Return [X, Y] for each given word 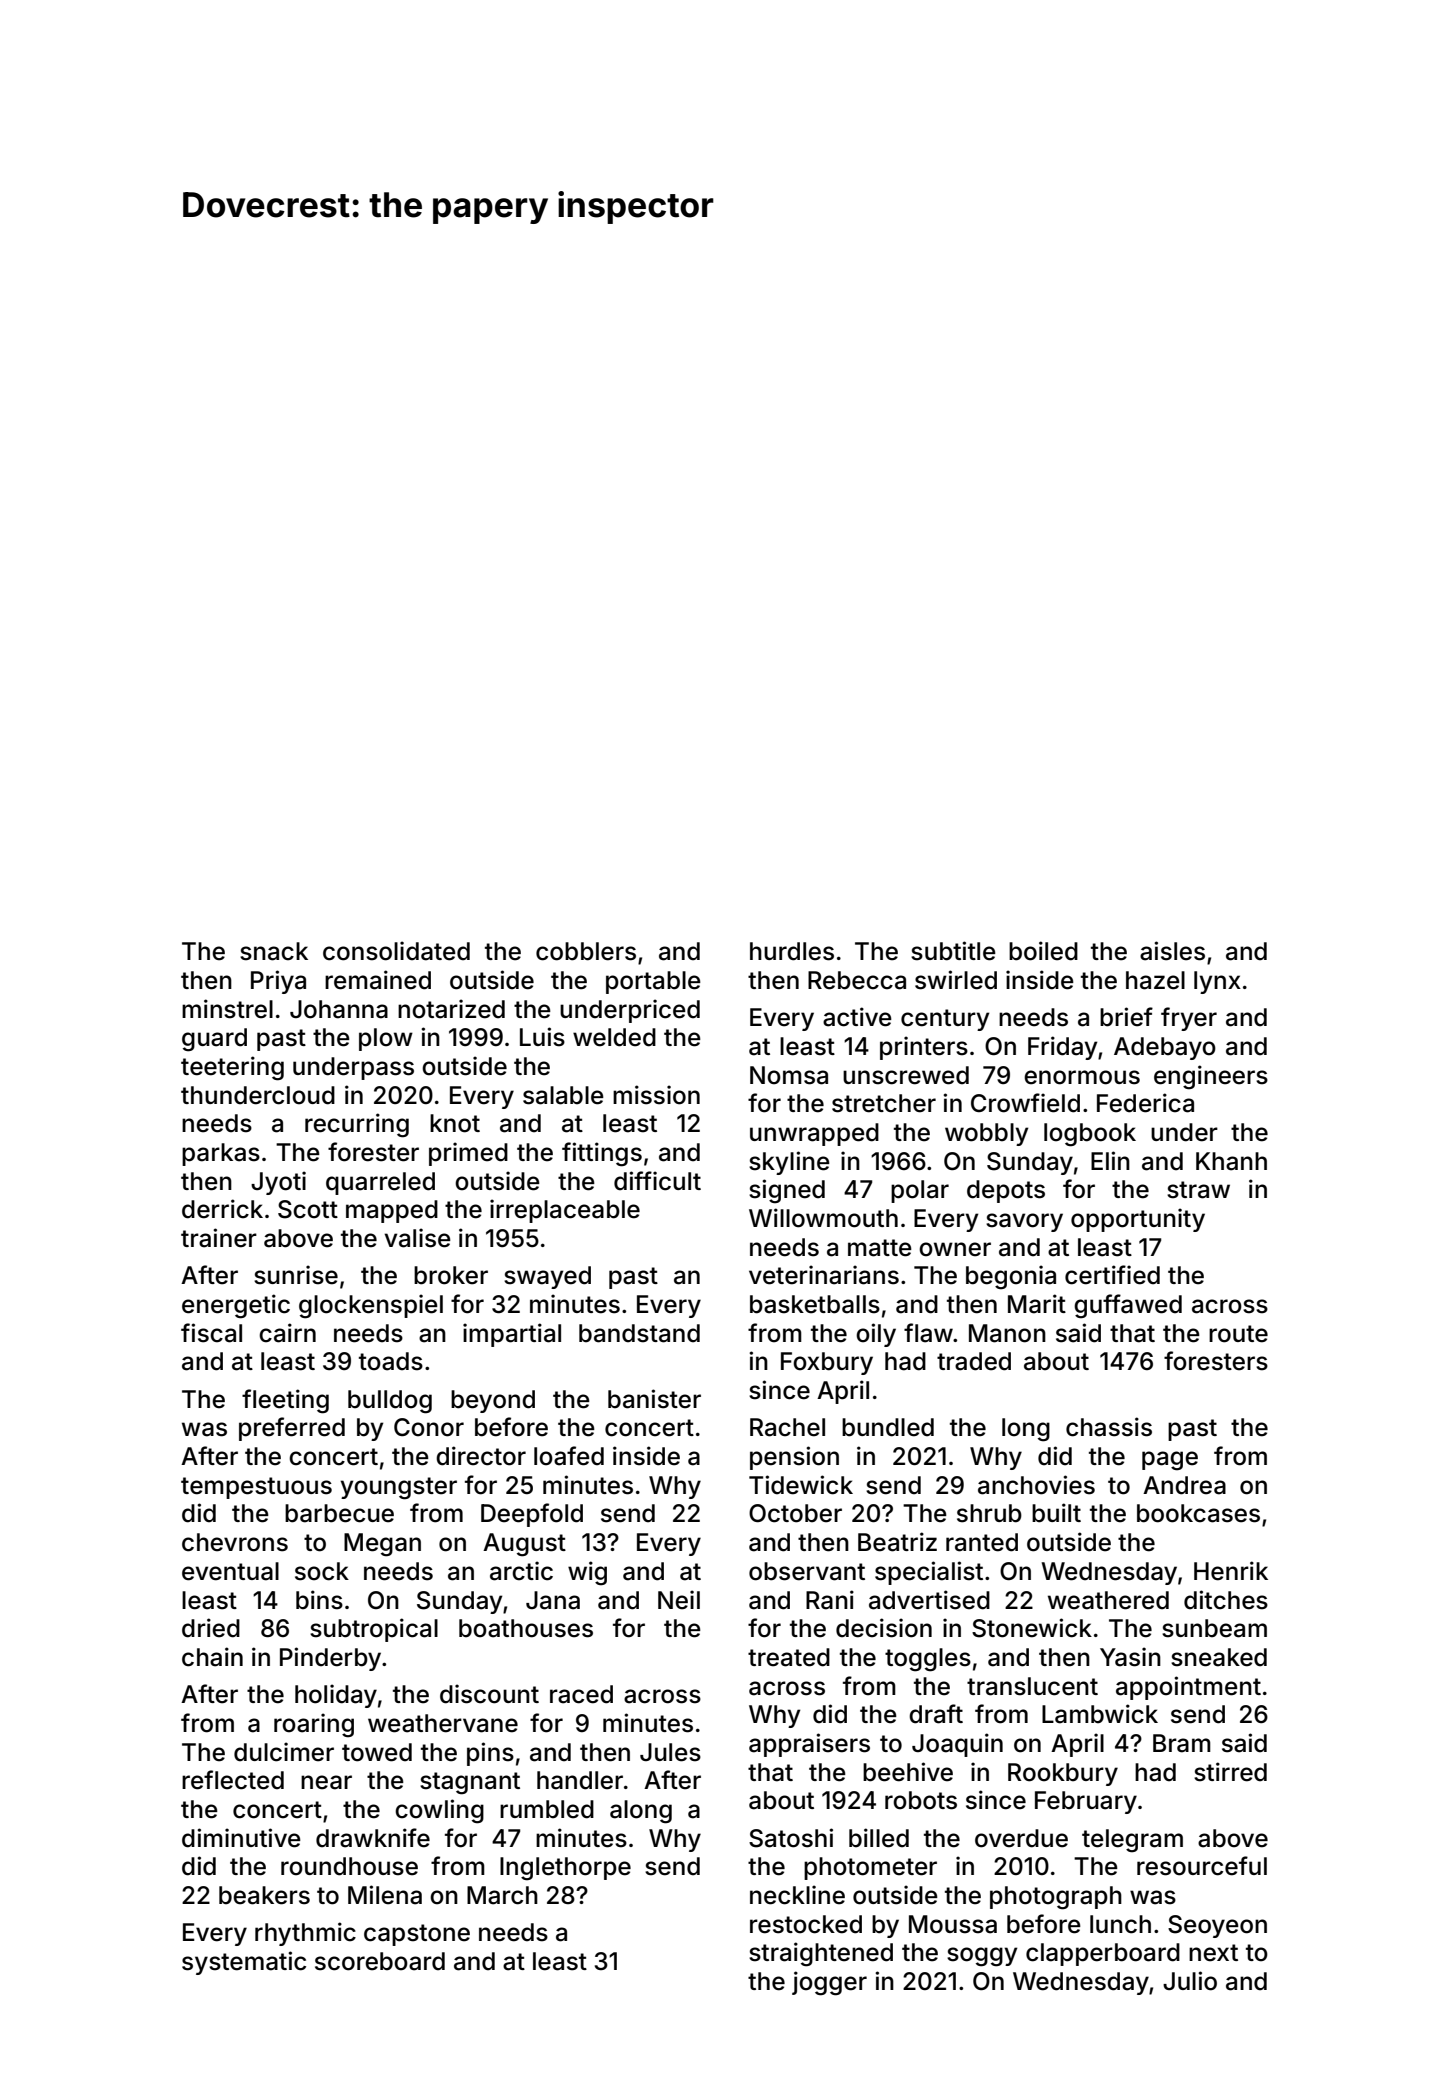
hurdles [792, 951]
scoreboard [380, 1961]
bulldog [390, 1402]
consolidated [396, 951]
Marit [1037, 1304]
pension [794, 1458]
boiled [1043, 951]
